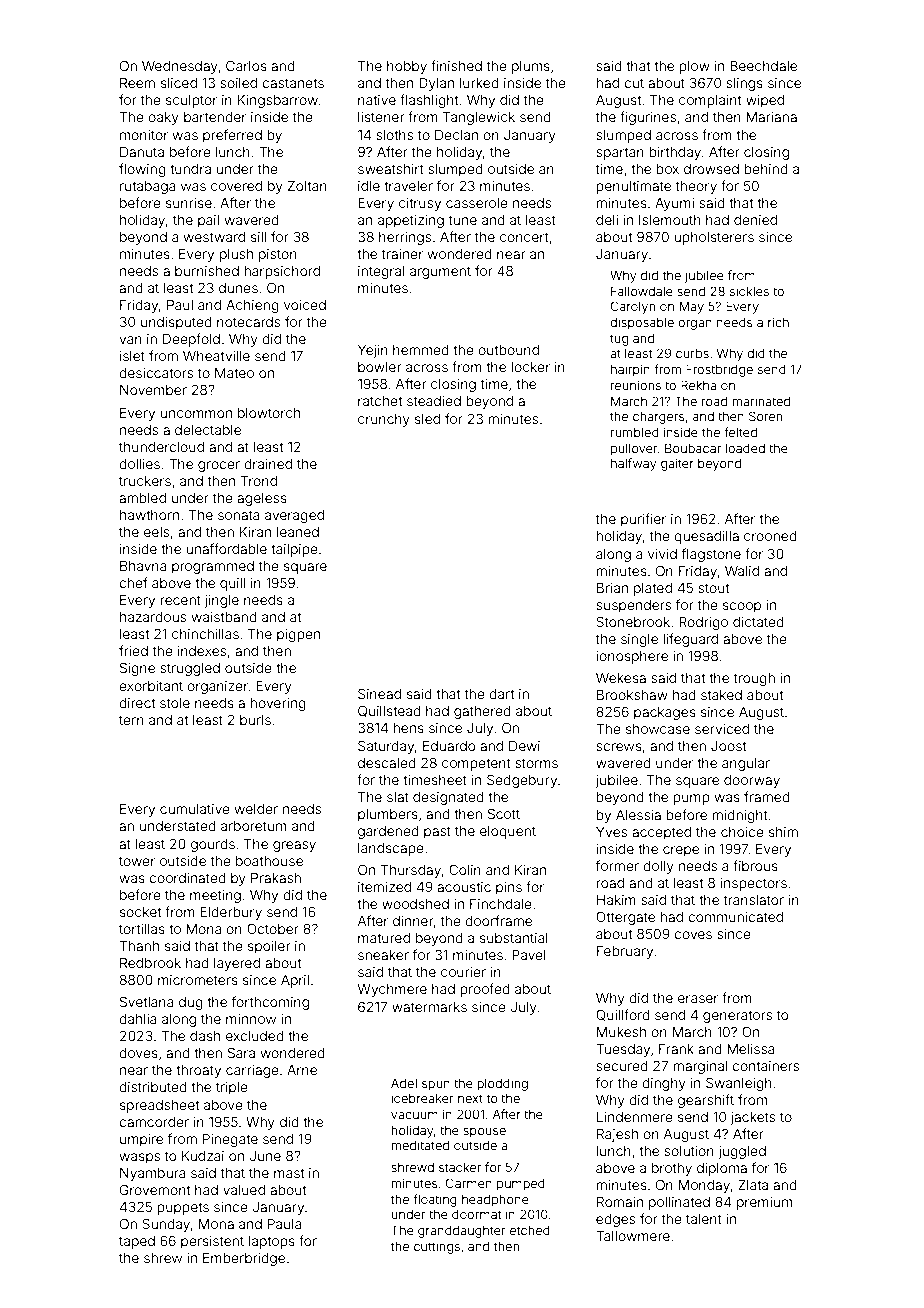 The image size is (924, 1308). What do you see at coordinates (381, 272) in the screenshot?
I see `integral` at bounding box center [381, 272].
